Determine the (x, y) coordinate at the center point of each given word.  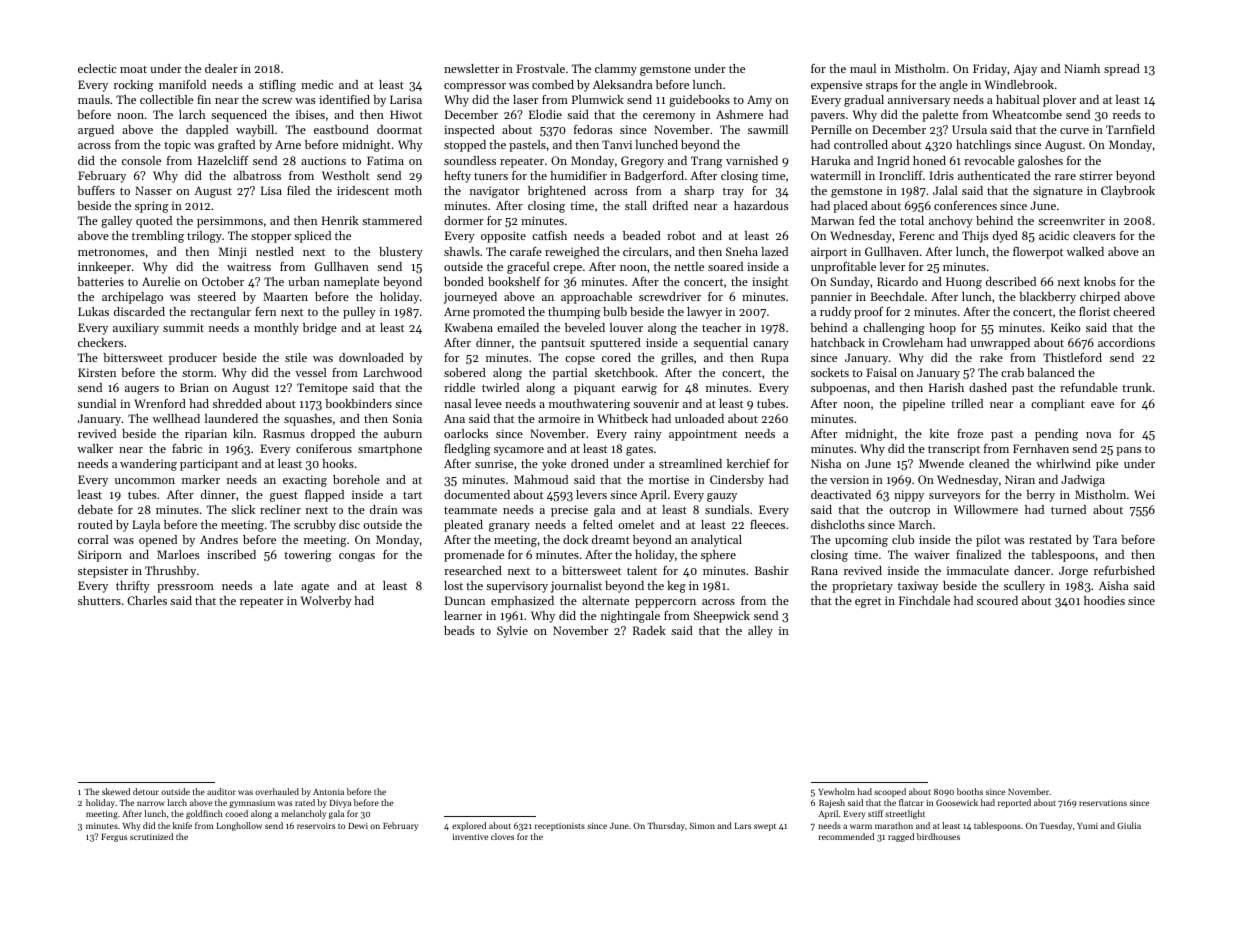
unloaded (699, 418)
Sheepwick (722, 617)
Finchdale (924, 600)
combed (553, 84)
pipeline (924, 405)
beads (459, 630)
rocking (134, 86)
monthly (276, 329)
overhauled (277, 791)
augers (142, 390)
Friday (990, 70)
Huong (964, 283)
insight (770, 283)
